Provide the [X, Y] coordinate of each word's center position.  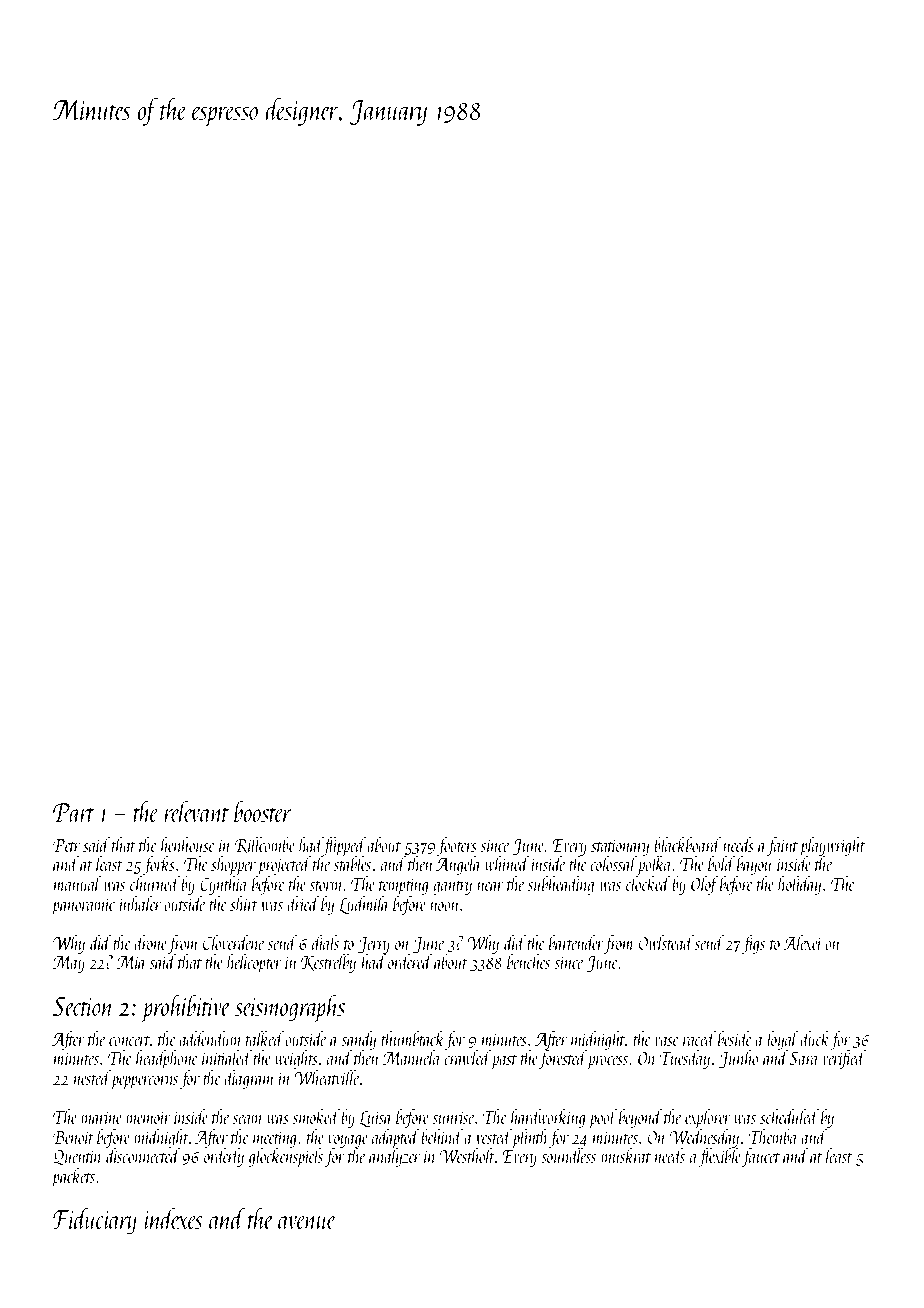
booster [263, 811]
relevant [196, 811]
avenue [307, 1222]
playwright [832, 847]
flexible [719, 1157]
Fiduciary [95, 1221]
